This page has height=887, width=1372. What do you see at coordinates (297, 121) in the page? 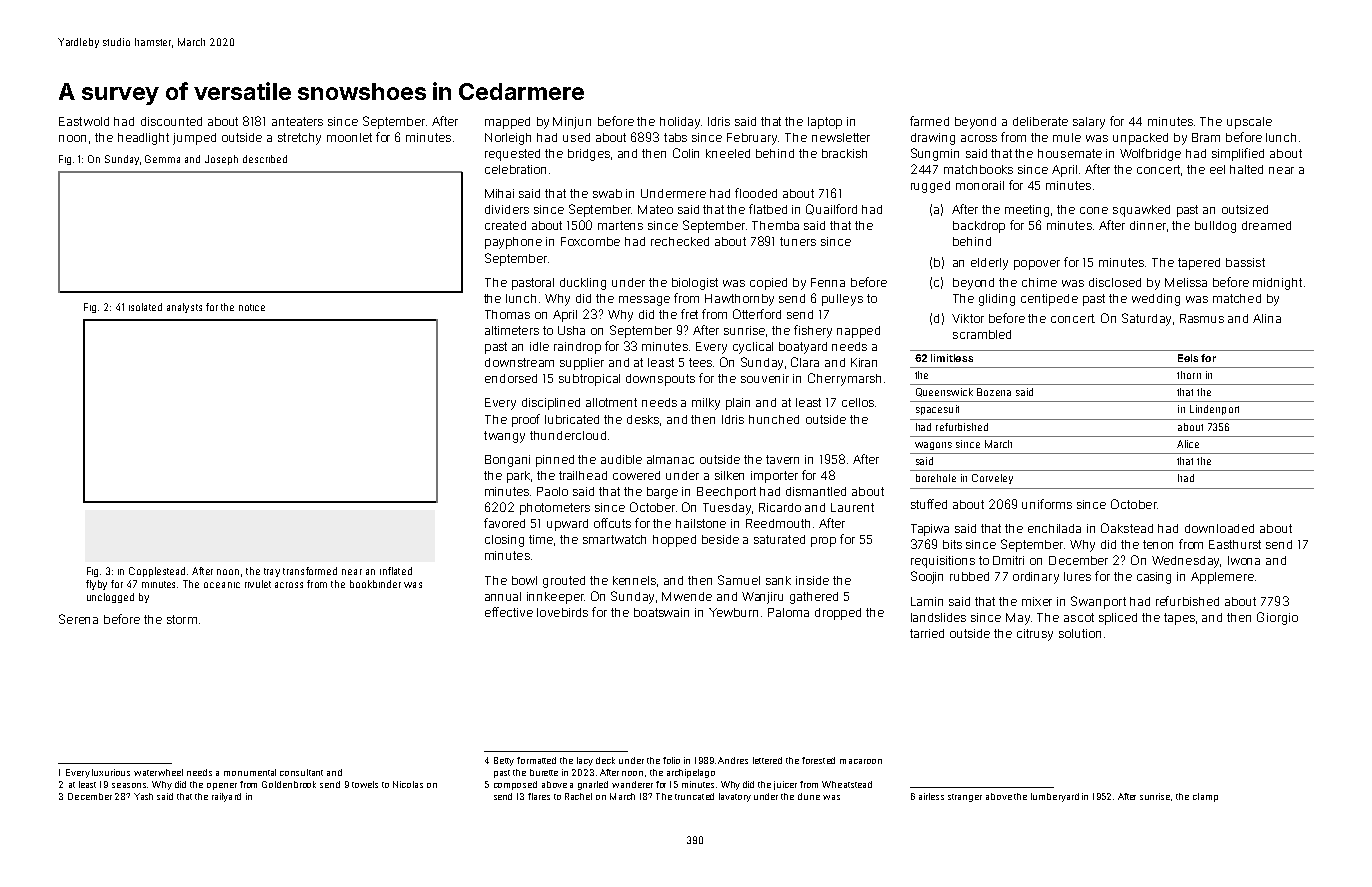
I see `anteaters` at bounding box center [297, 121].
